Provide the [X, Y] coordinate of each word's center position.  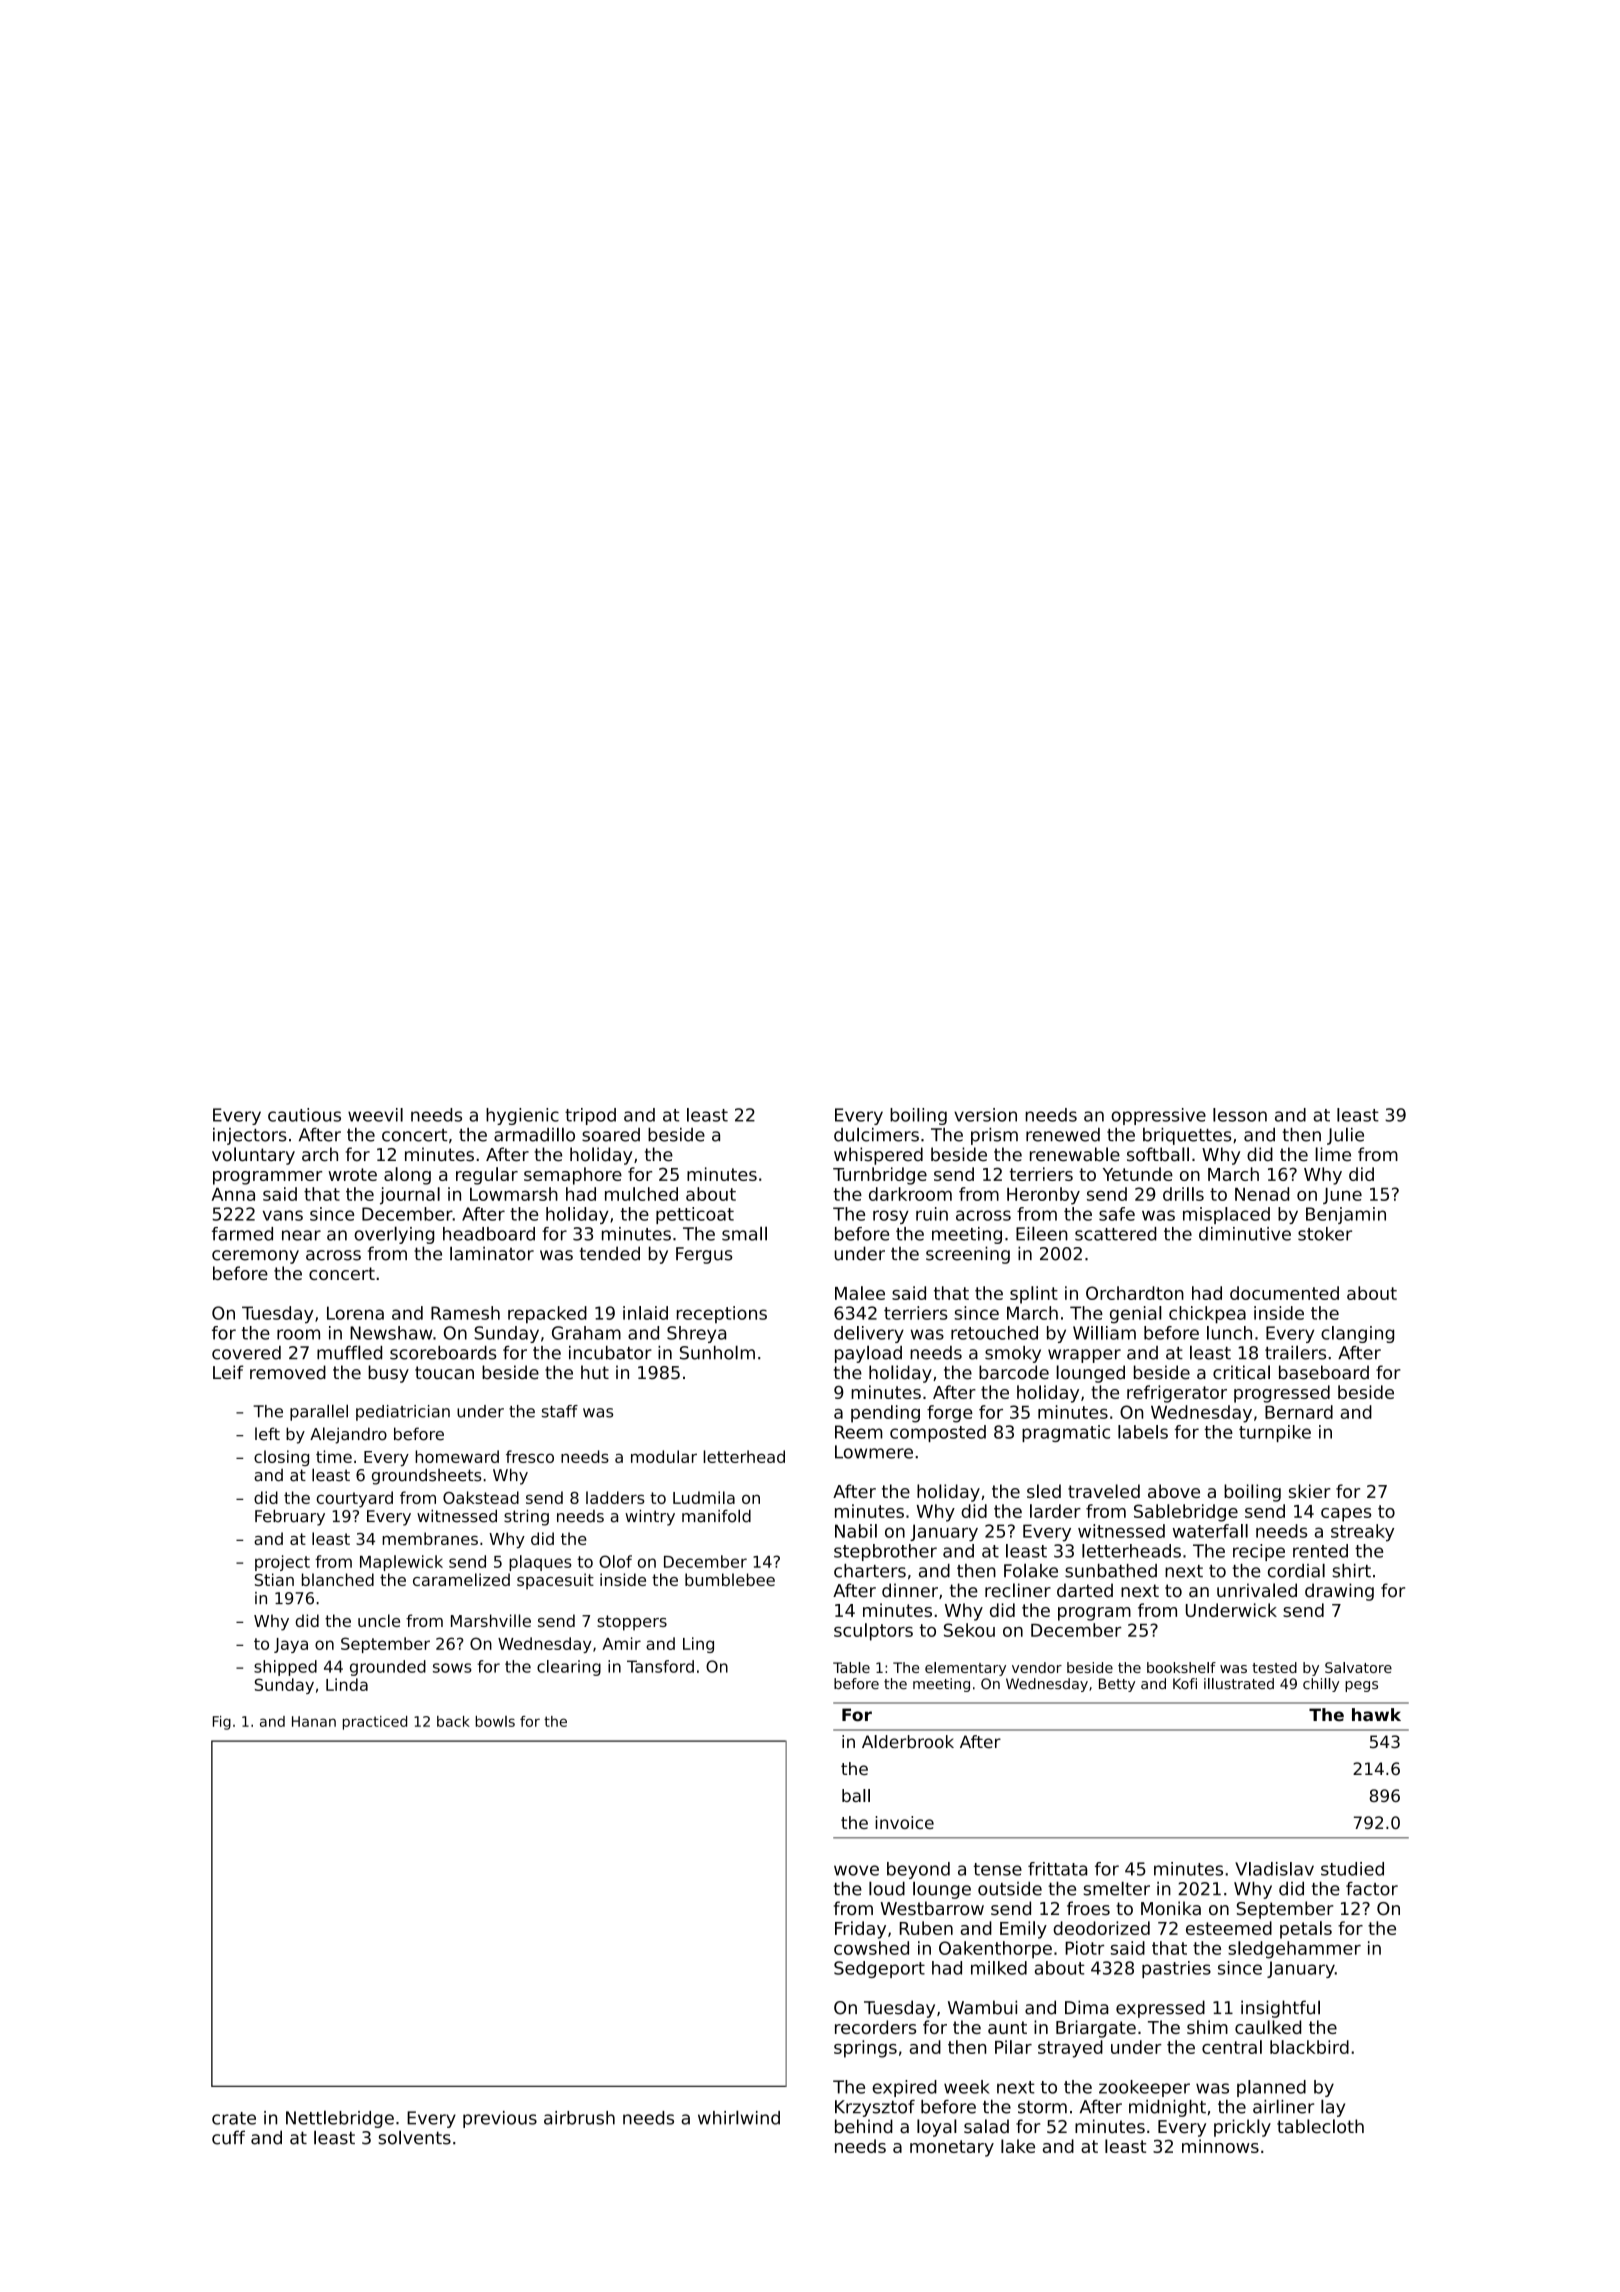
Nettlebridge [340, 2119]
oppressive [1158, 1116]
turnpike [1275, 1433]
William [1104, 1333]
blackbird [1309, 2047]
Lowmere [874, 1452]
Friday [860, 1930]
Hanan [314, 1721]
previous [500, 2119]
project [282, 1563]
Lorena [355, 1313]
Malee [860, 1293]
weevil [375, 1115]
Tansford [660, 1666]
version [985, 1115]
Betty [1117, 1685]
